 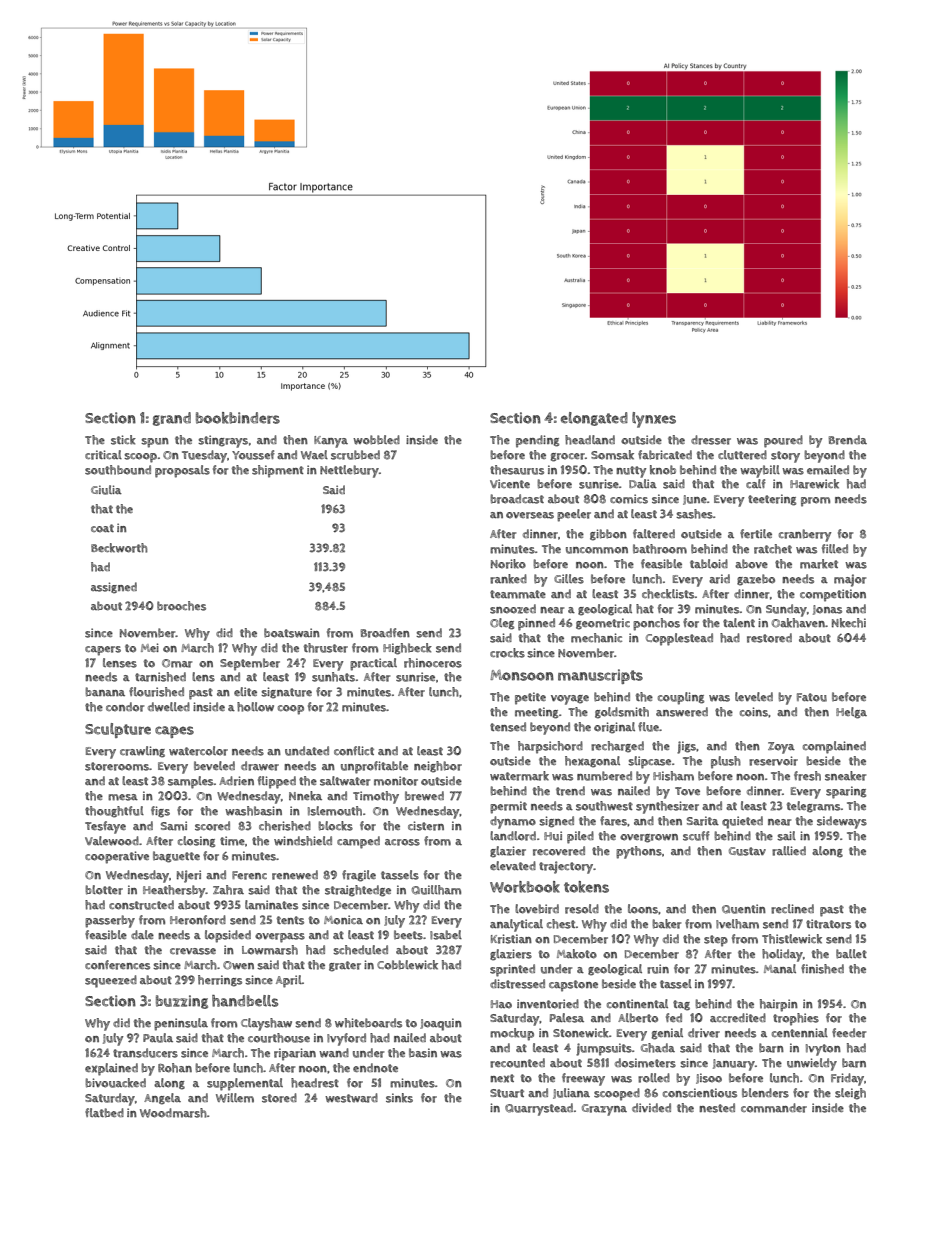 I want to click on endnote, so click(x=375, y=1068).
